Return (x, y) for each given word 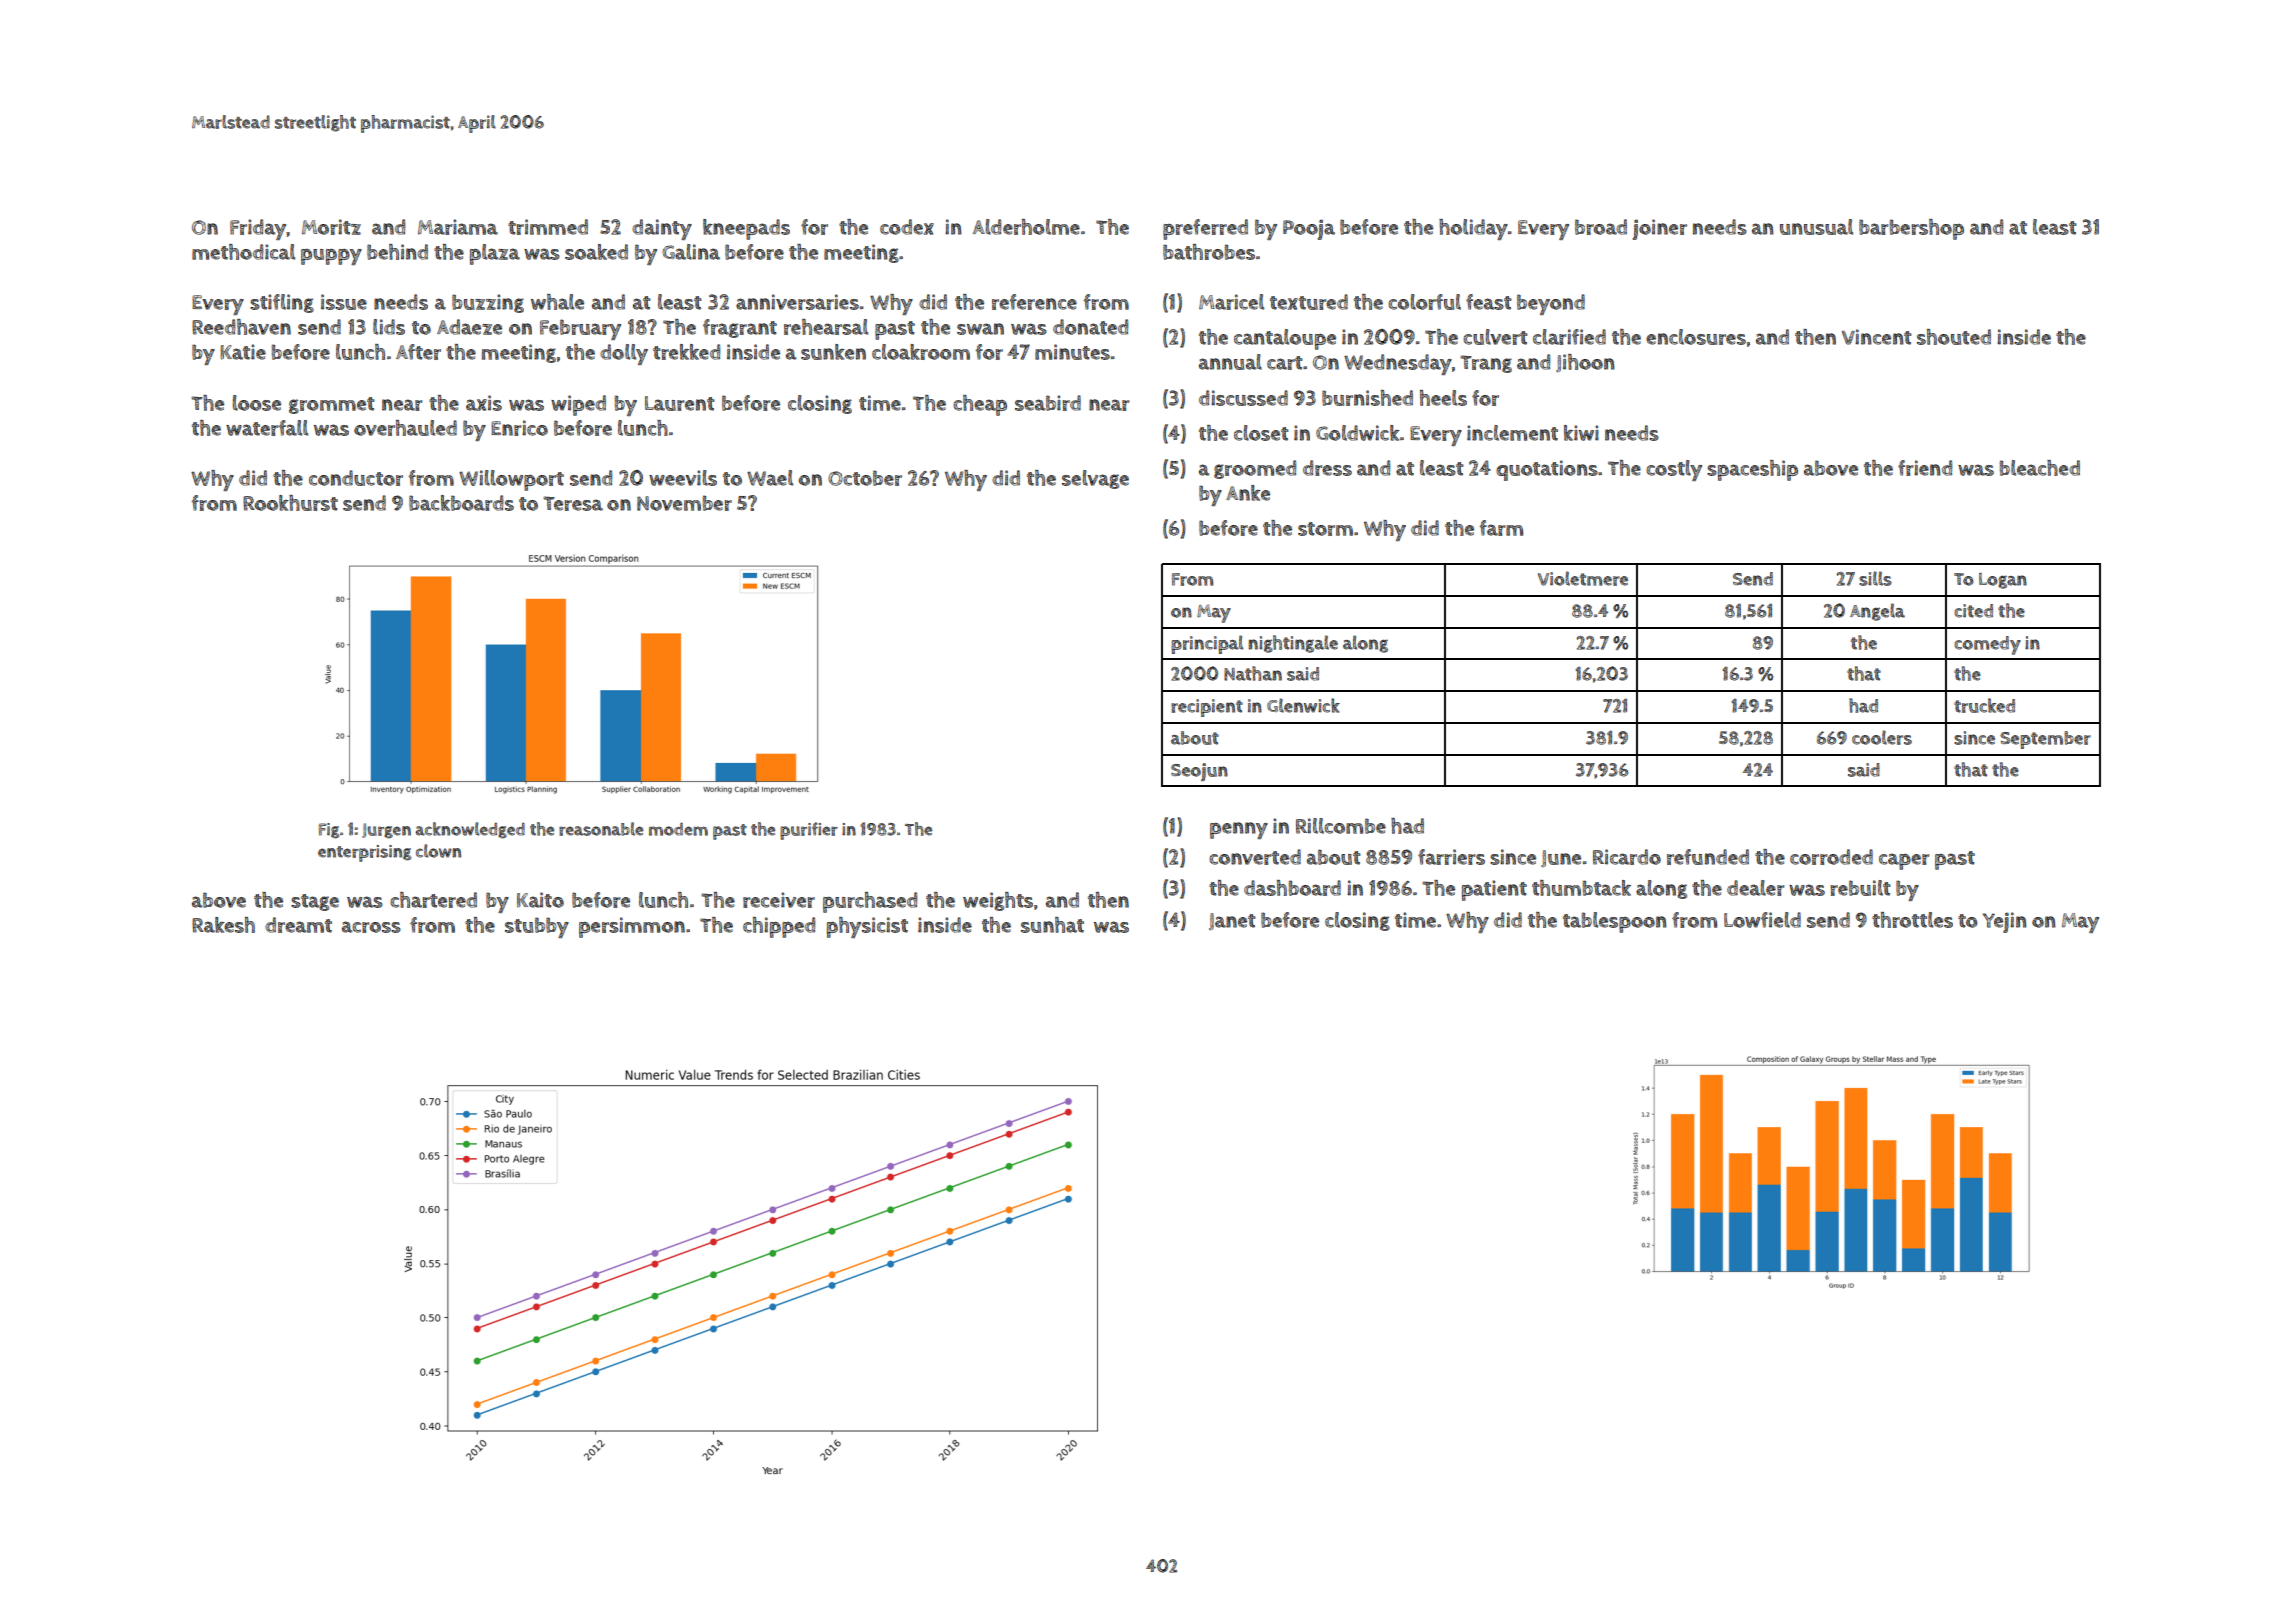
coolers (1882, 737)
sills (1875, 578)
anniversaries (797, 302)
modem (678, 829)
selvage (1095, 479)
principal (1207, 644)
